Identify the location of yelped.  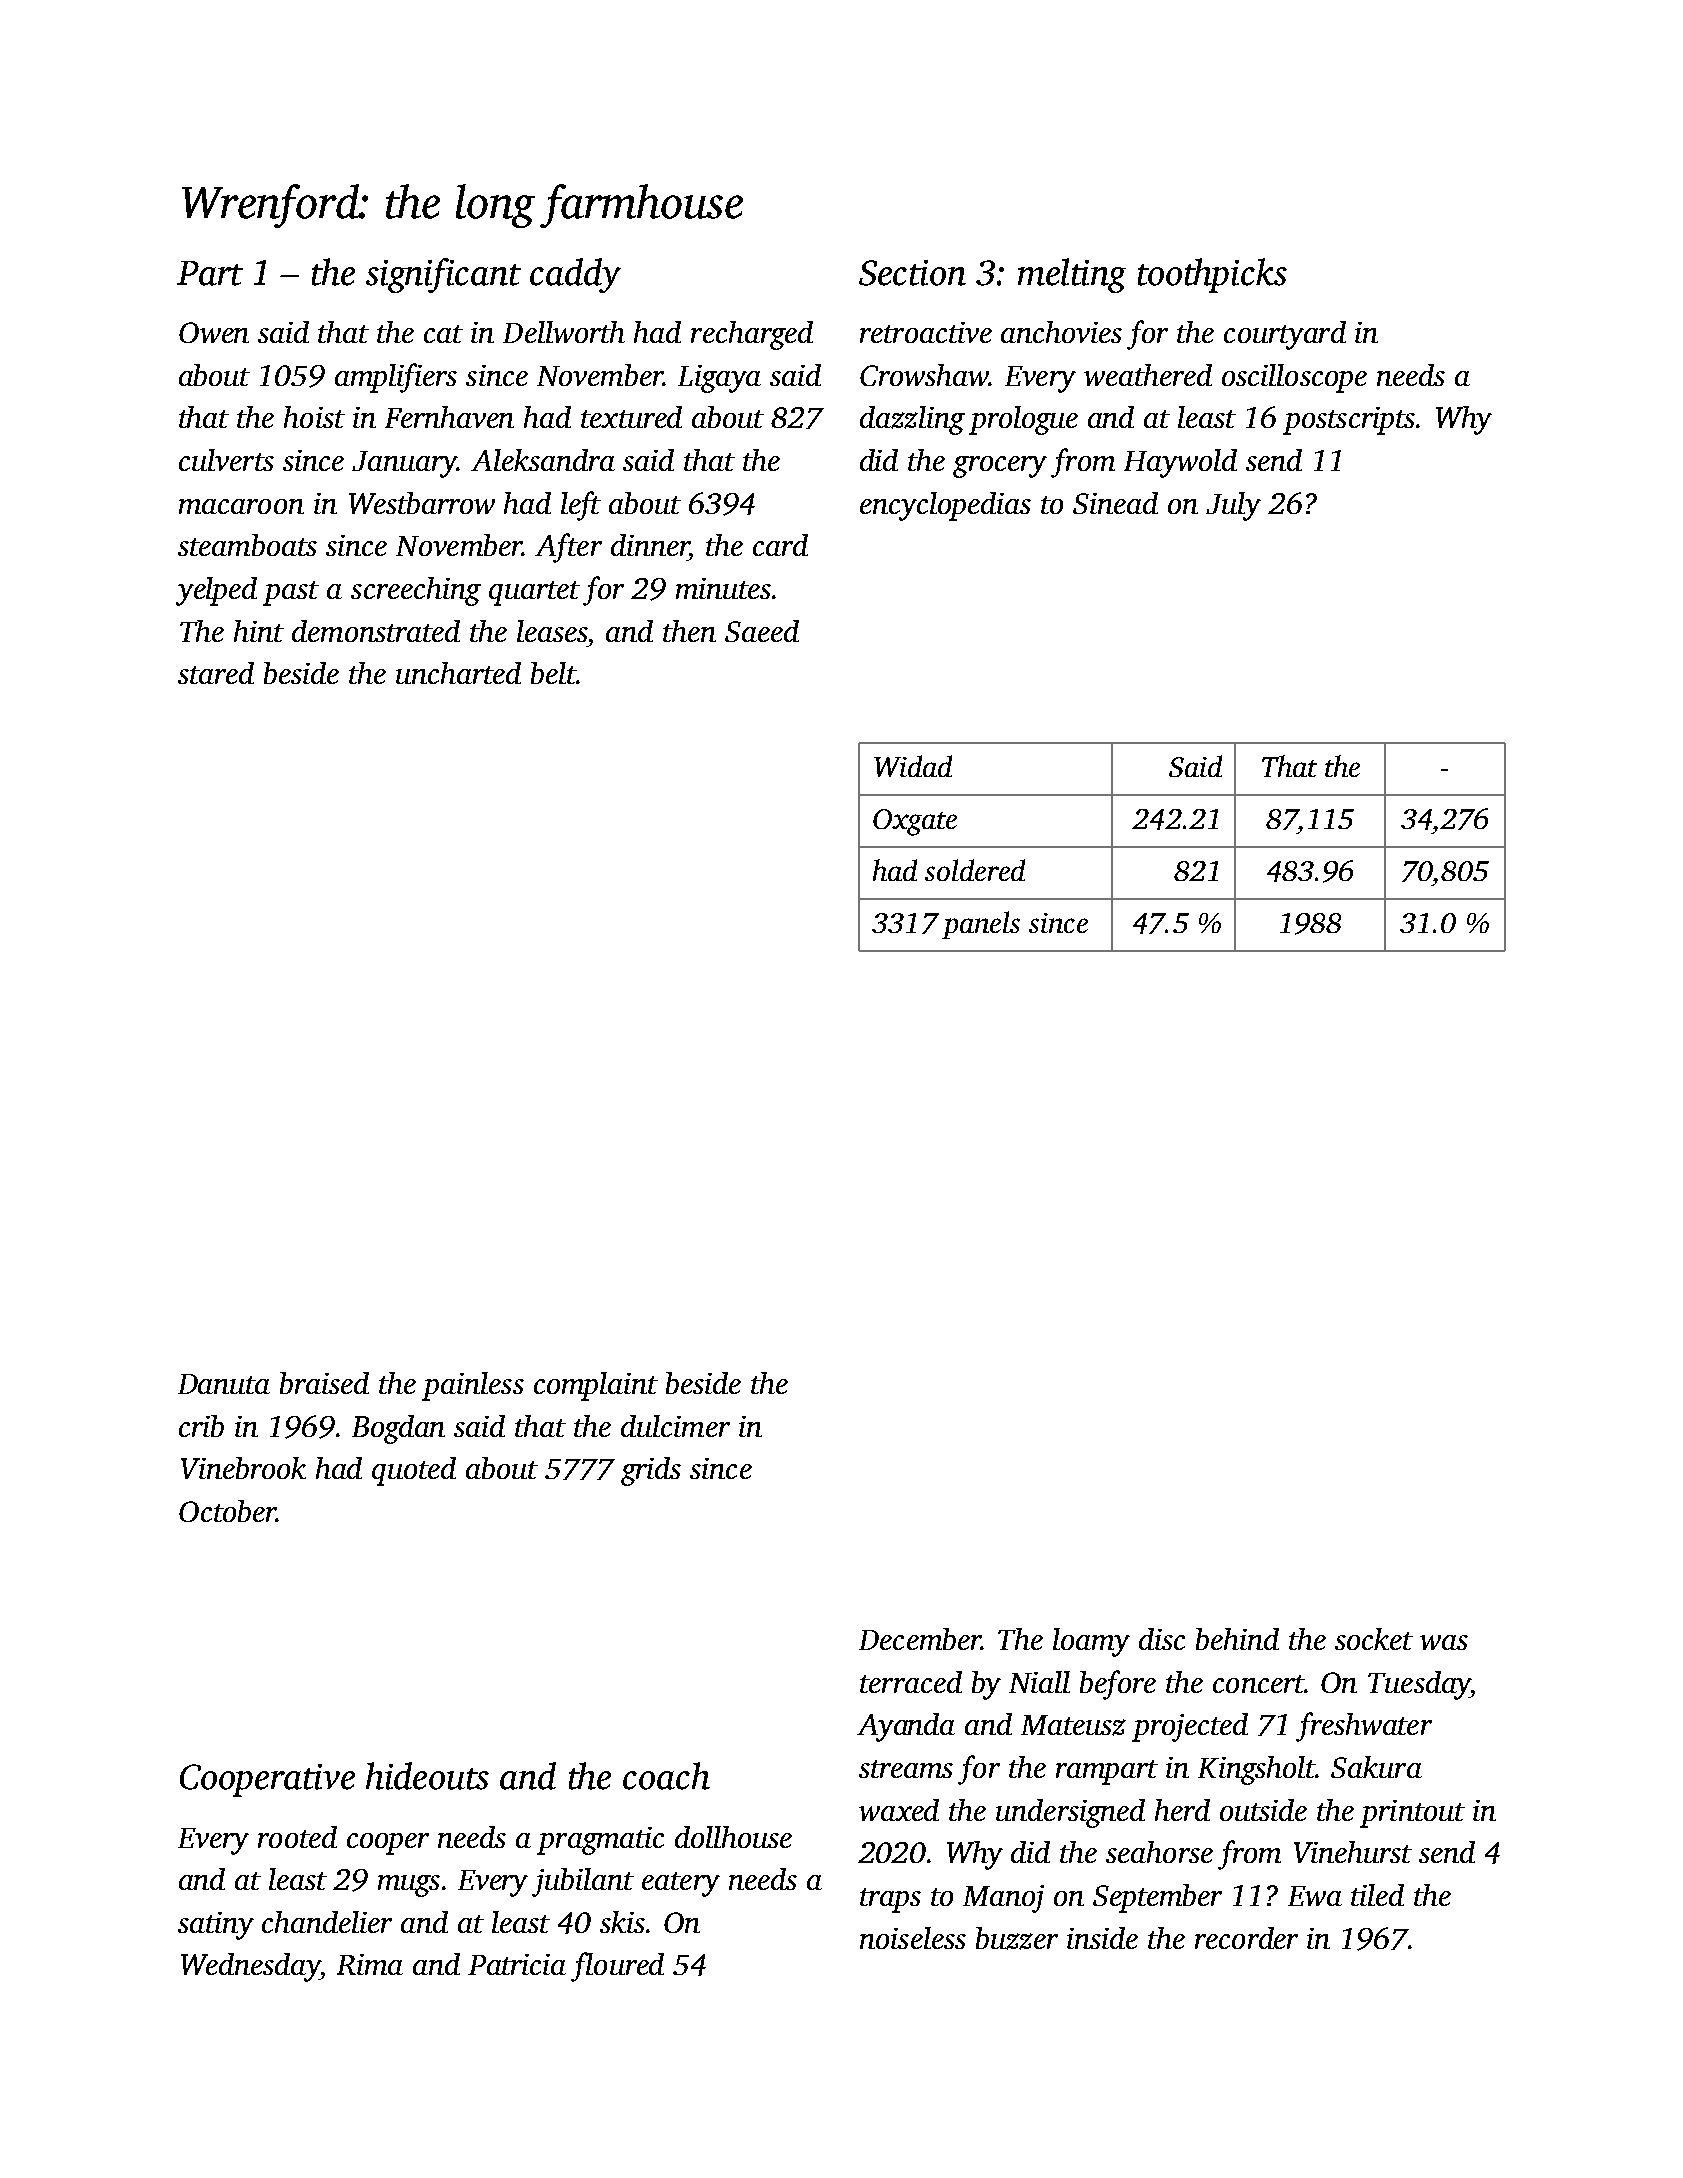
(216, 591).
